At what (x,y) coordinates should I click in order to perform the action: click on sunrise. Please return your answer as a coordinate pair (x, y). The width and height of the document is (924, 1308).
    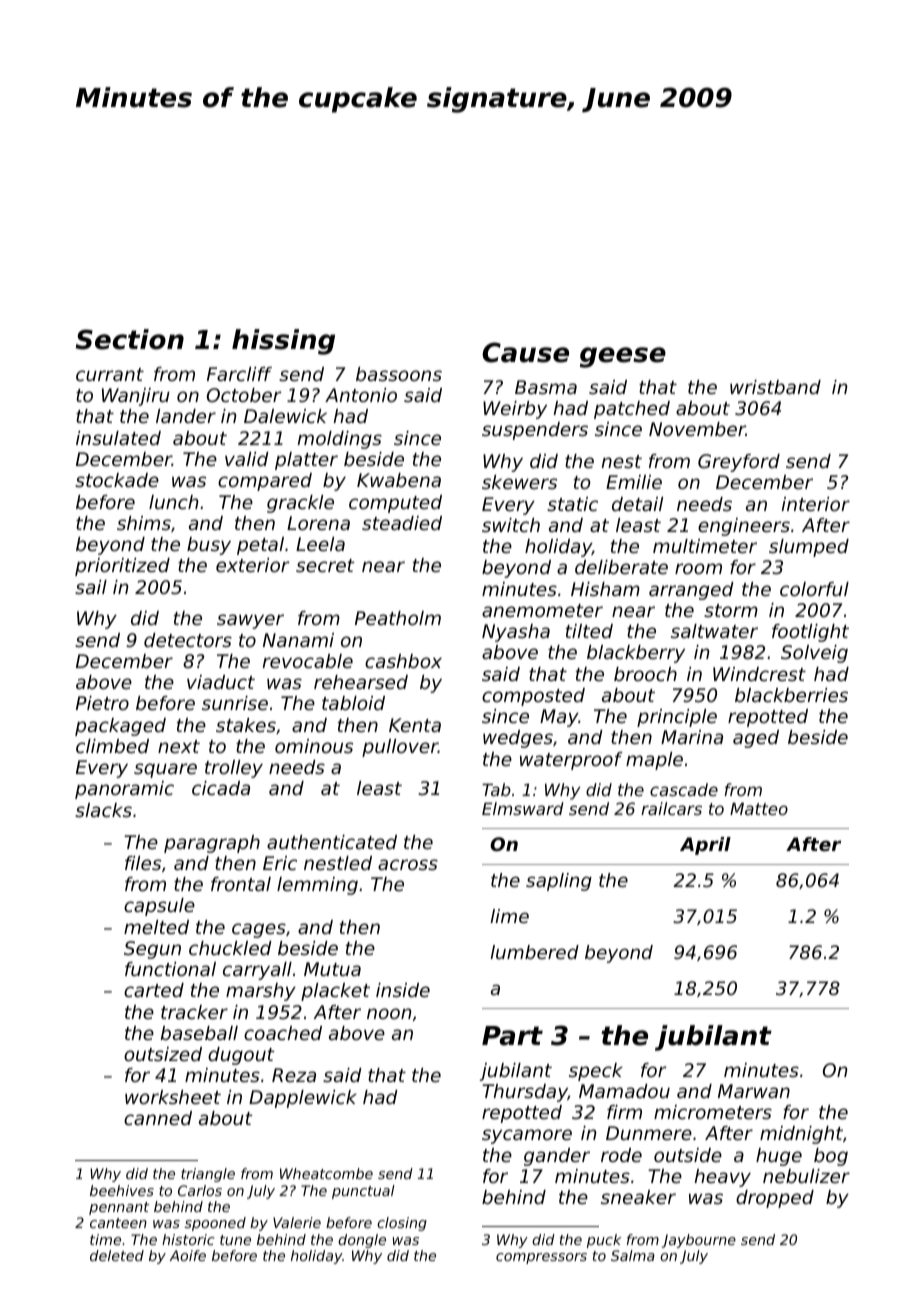
    Looking at the image, I should click on (235, 703).
